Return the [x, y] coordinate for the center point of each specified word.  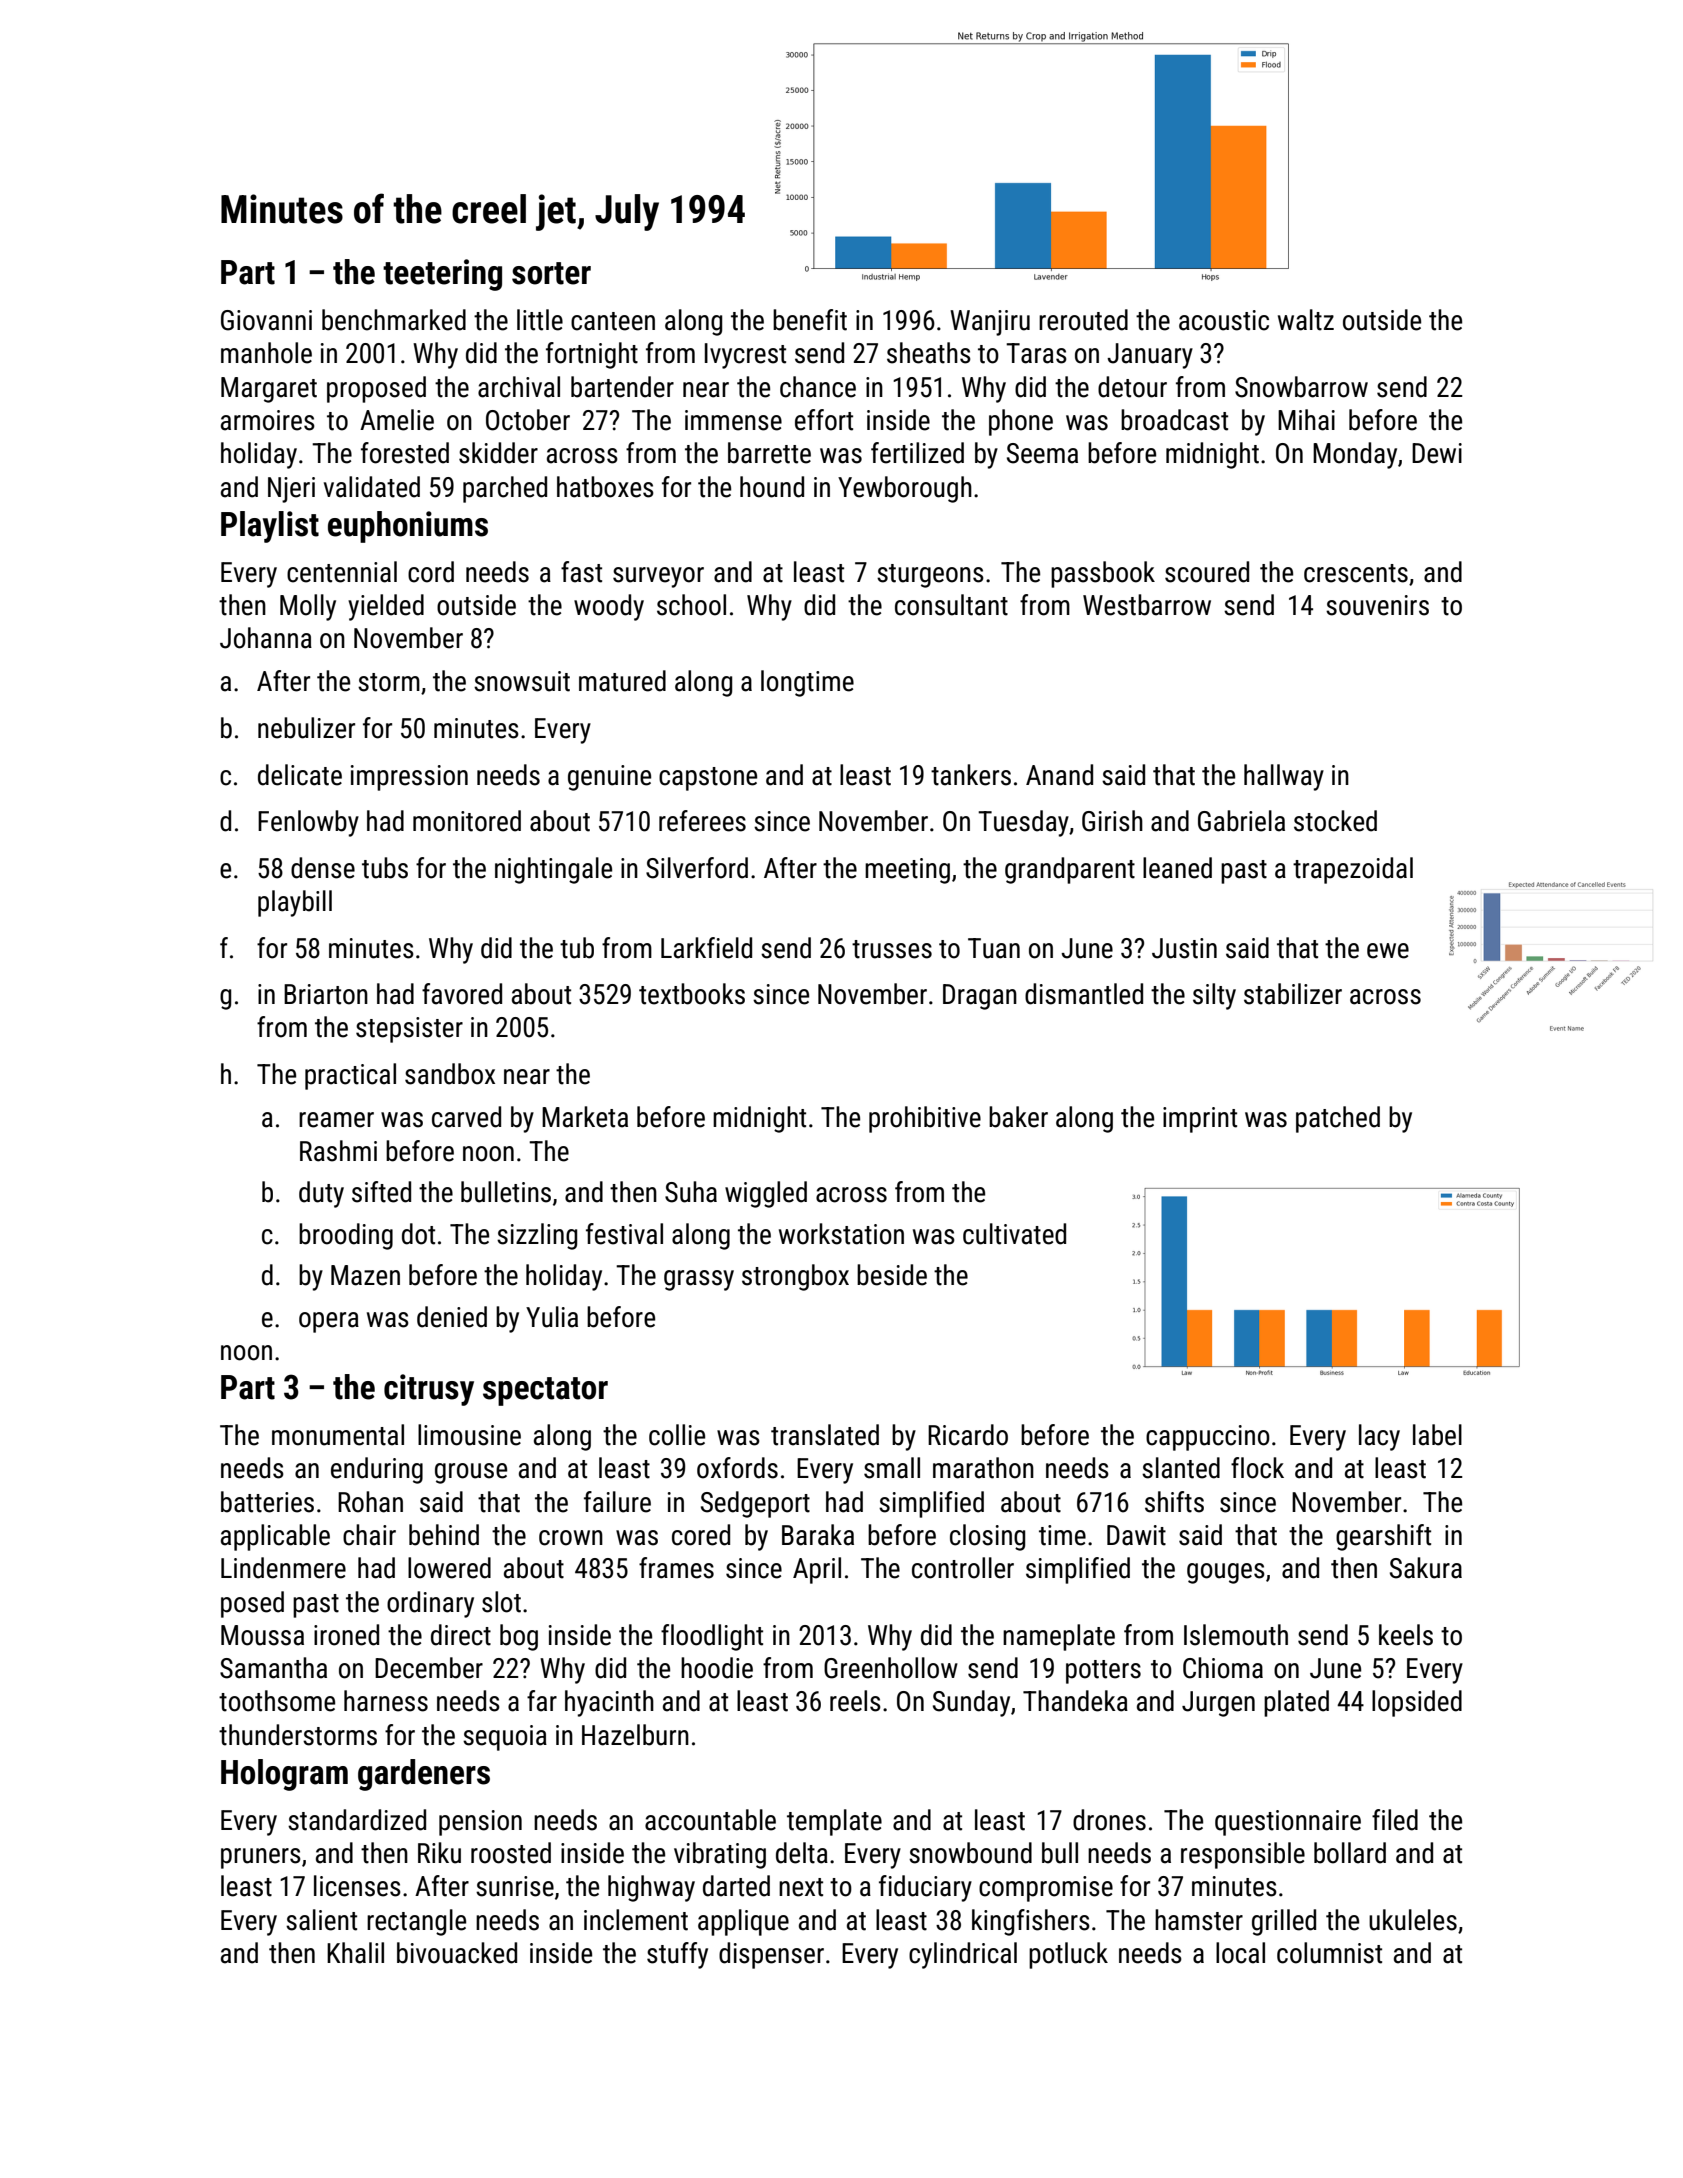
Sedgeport [755, 1504]
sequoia [505, 1738]
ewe [1388, 951]
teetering [442, 275]
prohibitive [925, 1119]
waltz [1306, 320]
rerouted [1083, 320]
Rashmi [338, 1151]
